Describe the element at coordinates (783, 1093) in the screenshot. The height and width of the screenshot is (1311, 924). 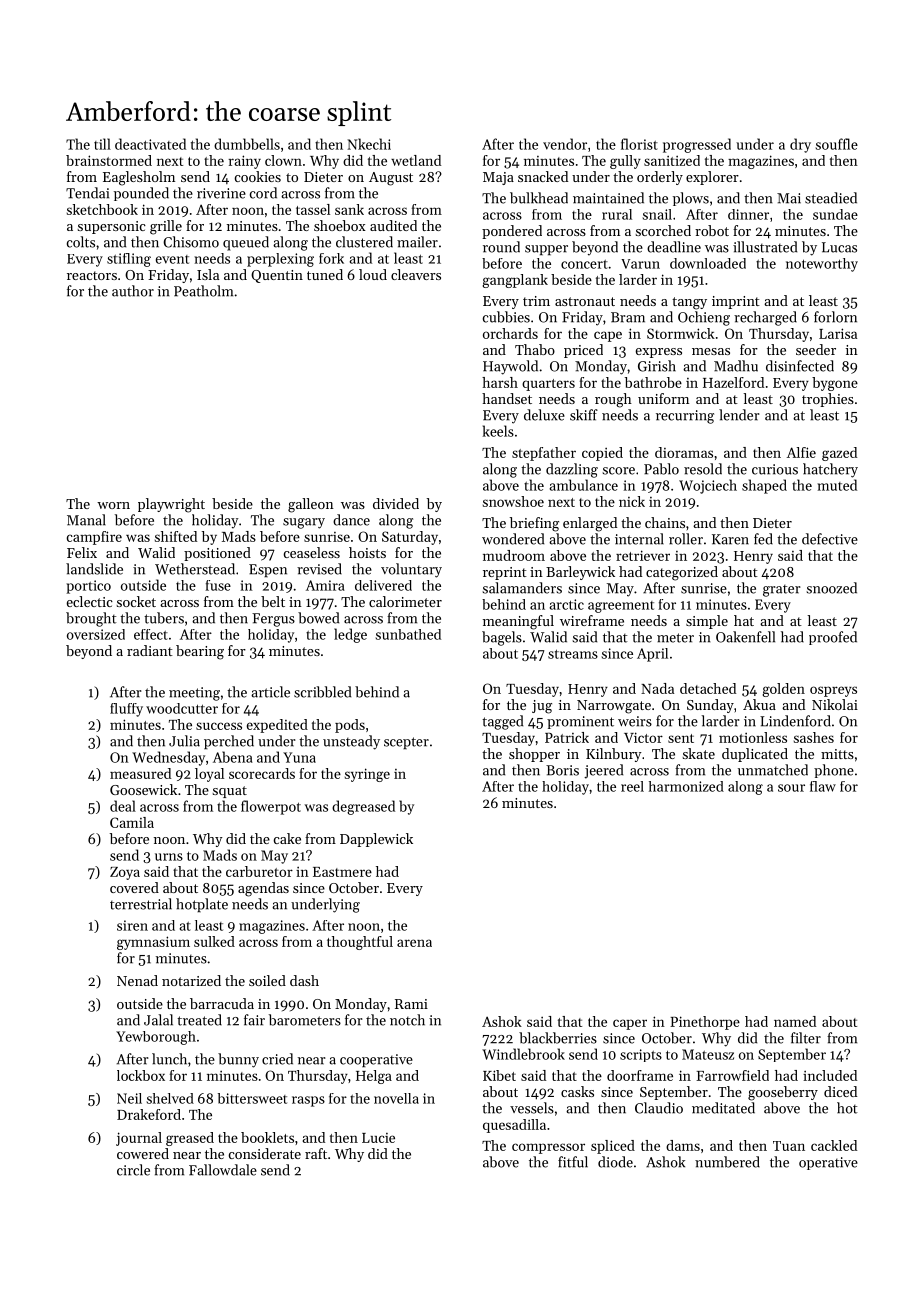
I see `gooseberry` at that location.
